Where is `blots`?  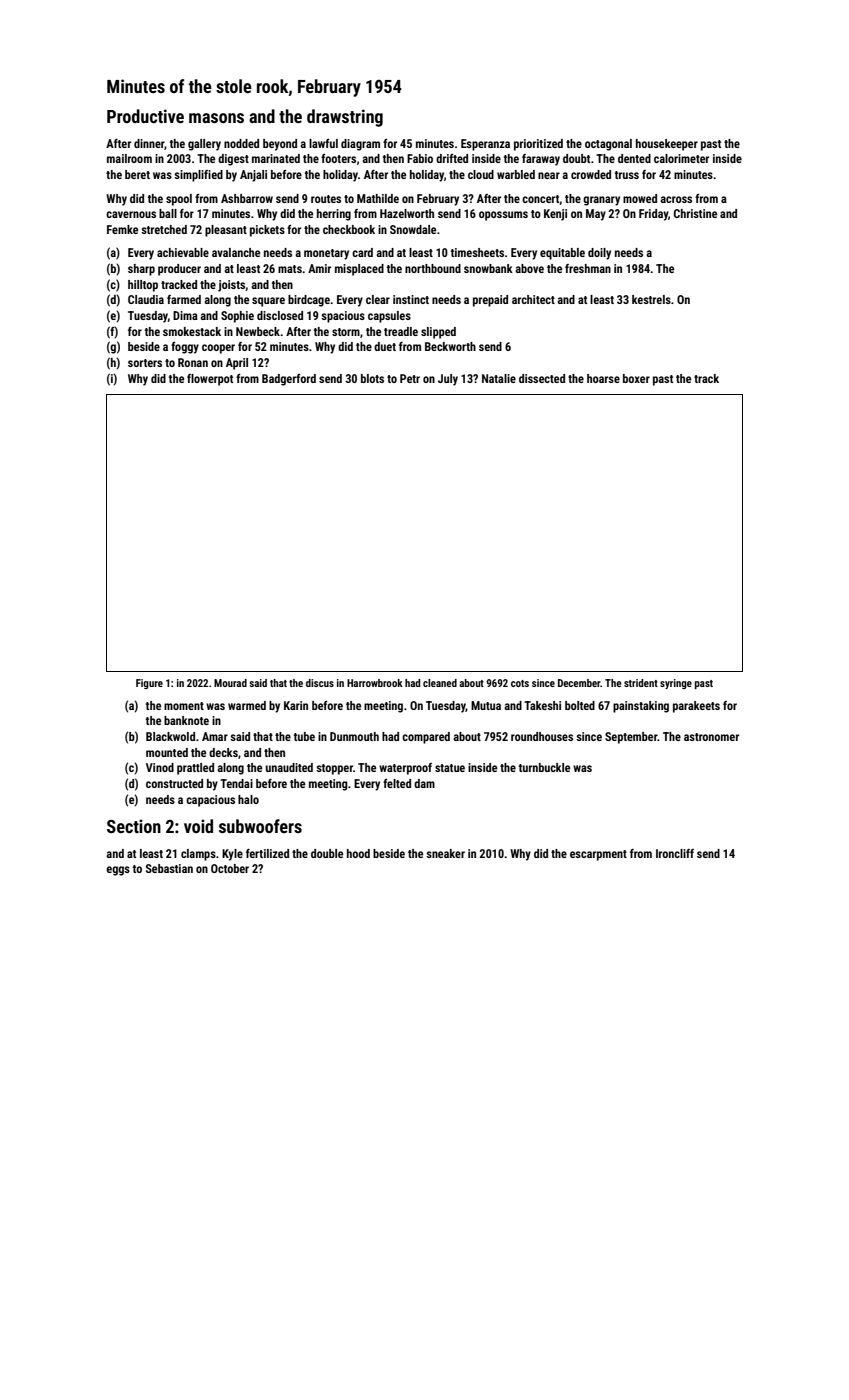
blots is located at coordinates (372, 378).
